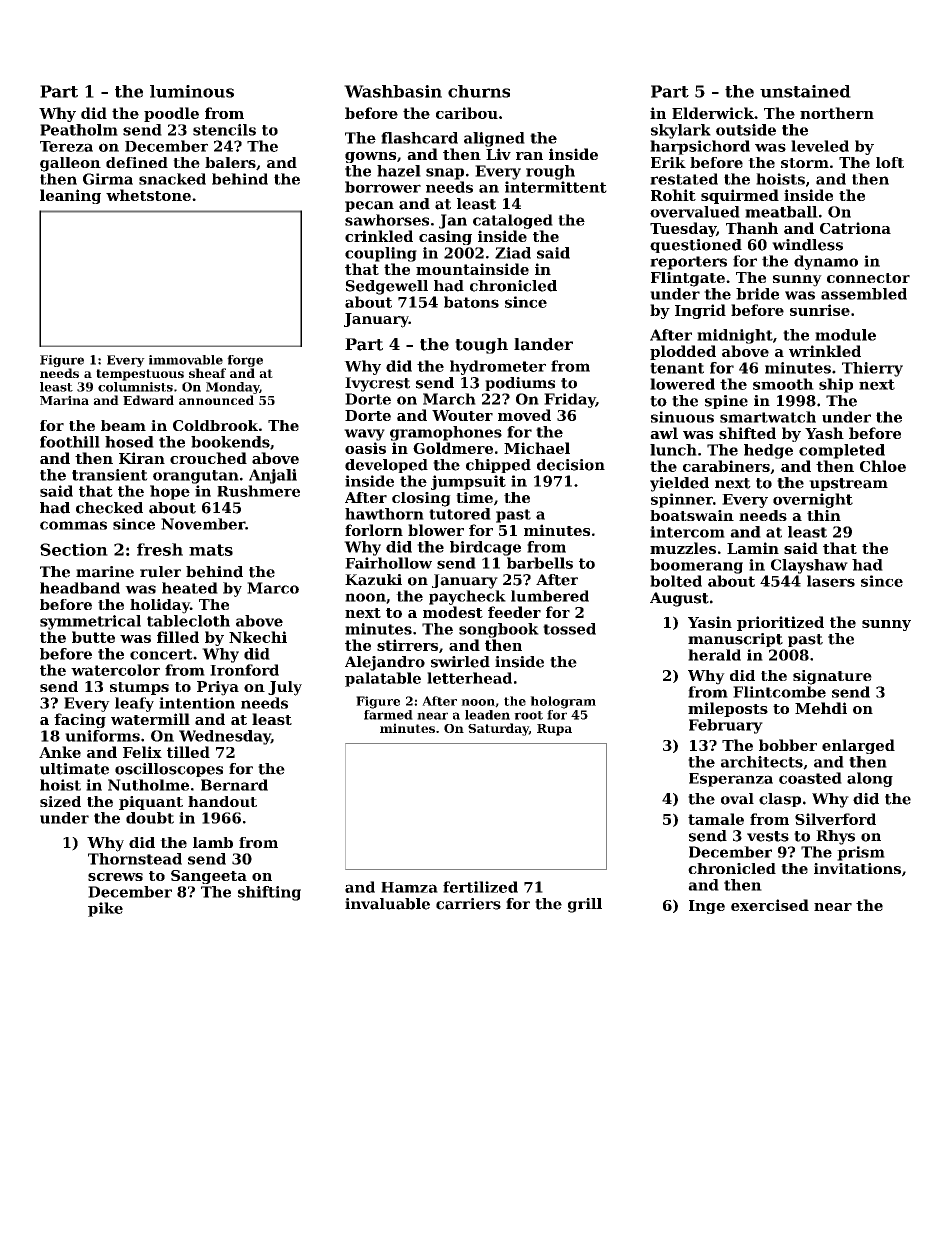 This document has width=952, height=1233. I want to click on Alejandro, so click(385, 663).
